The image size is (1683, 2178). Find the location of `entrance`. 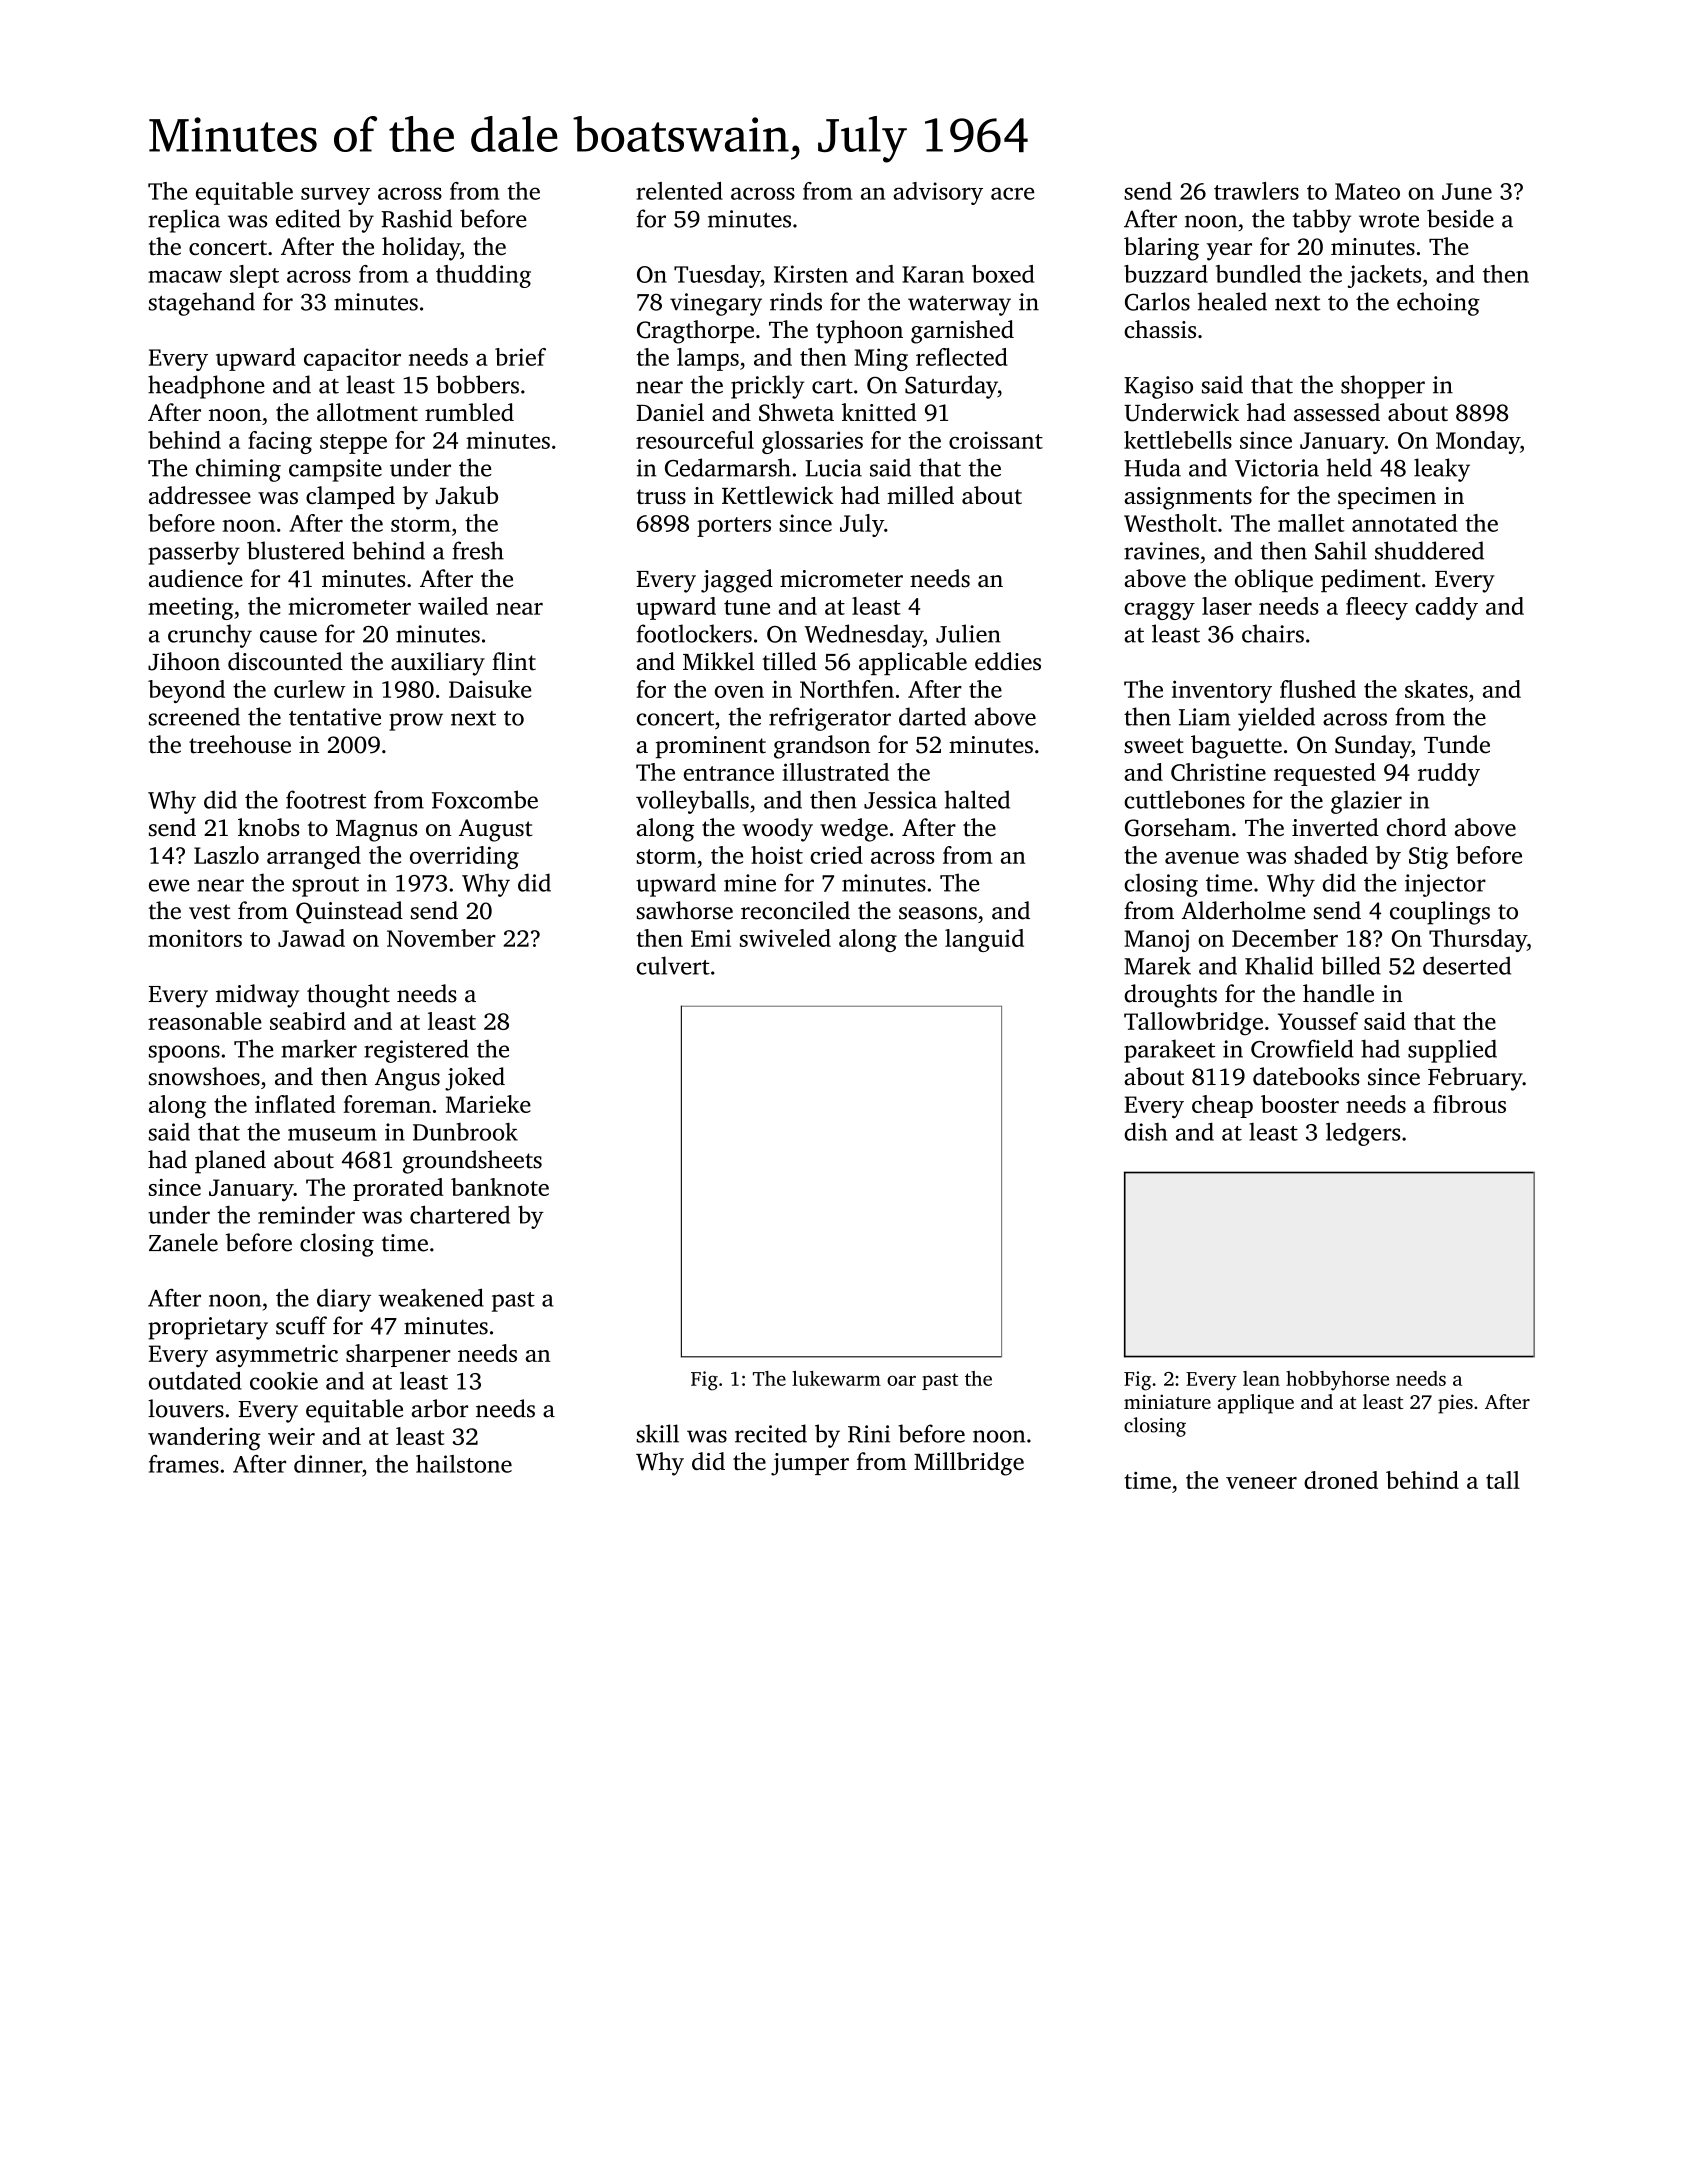

entrance is located at coordinates (729, 773).
